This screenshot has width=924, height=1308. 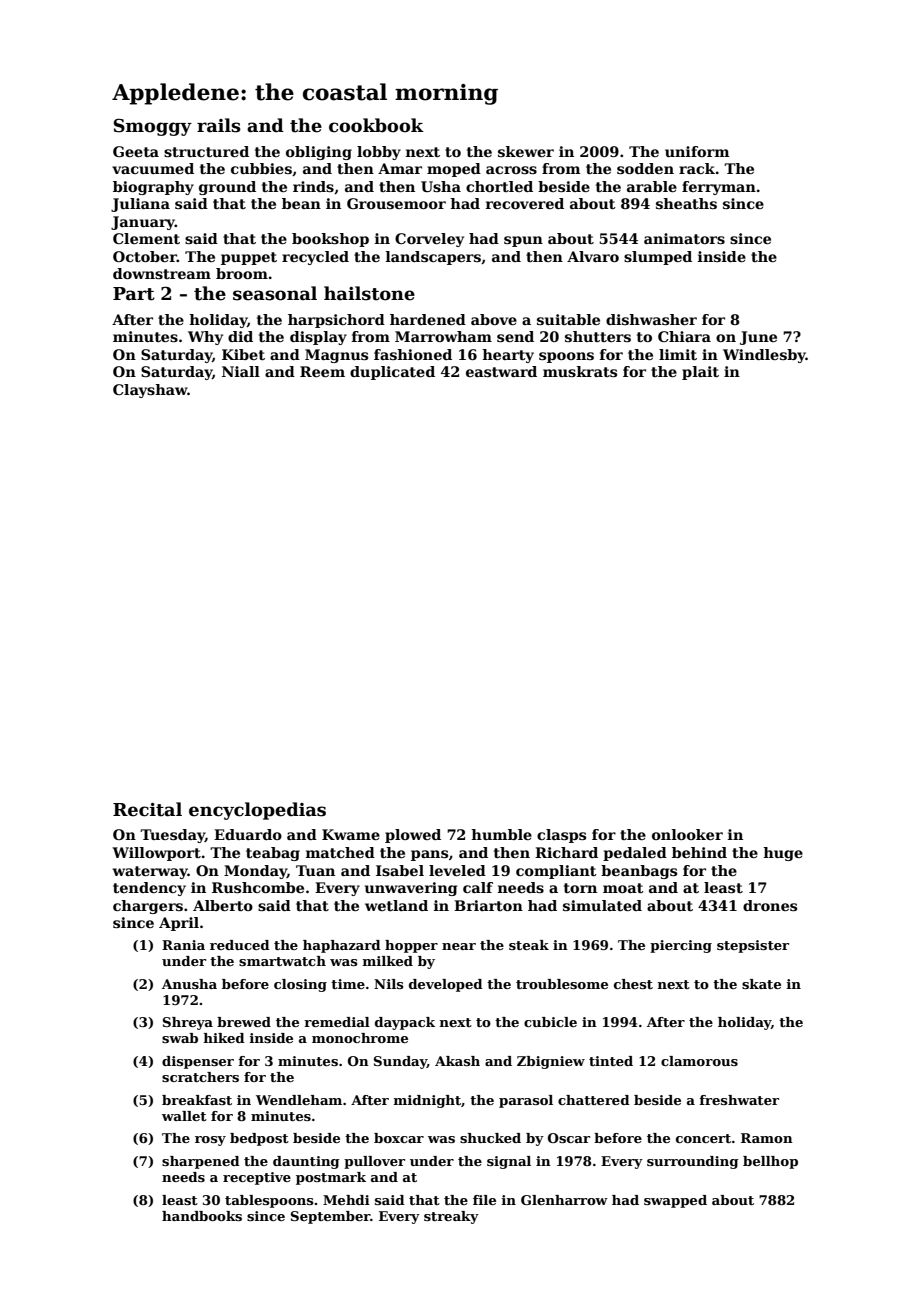 What do you see at coordinates (454, 170) in the screenshot?
I see `moped` at bounding box center [454, 170].
